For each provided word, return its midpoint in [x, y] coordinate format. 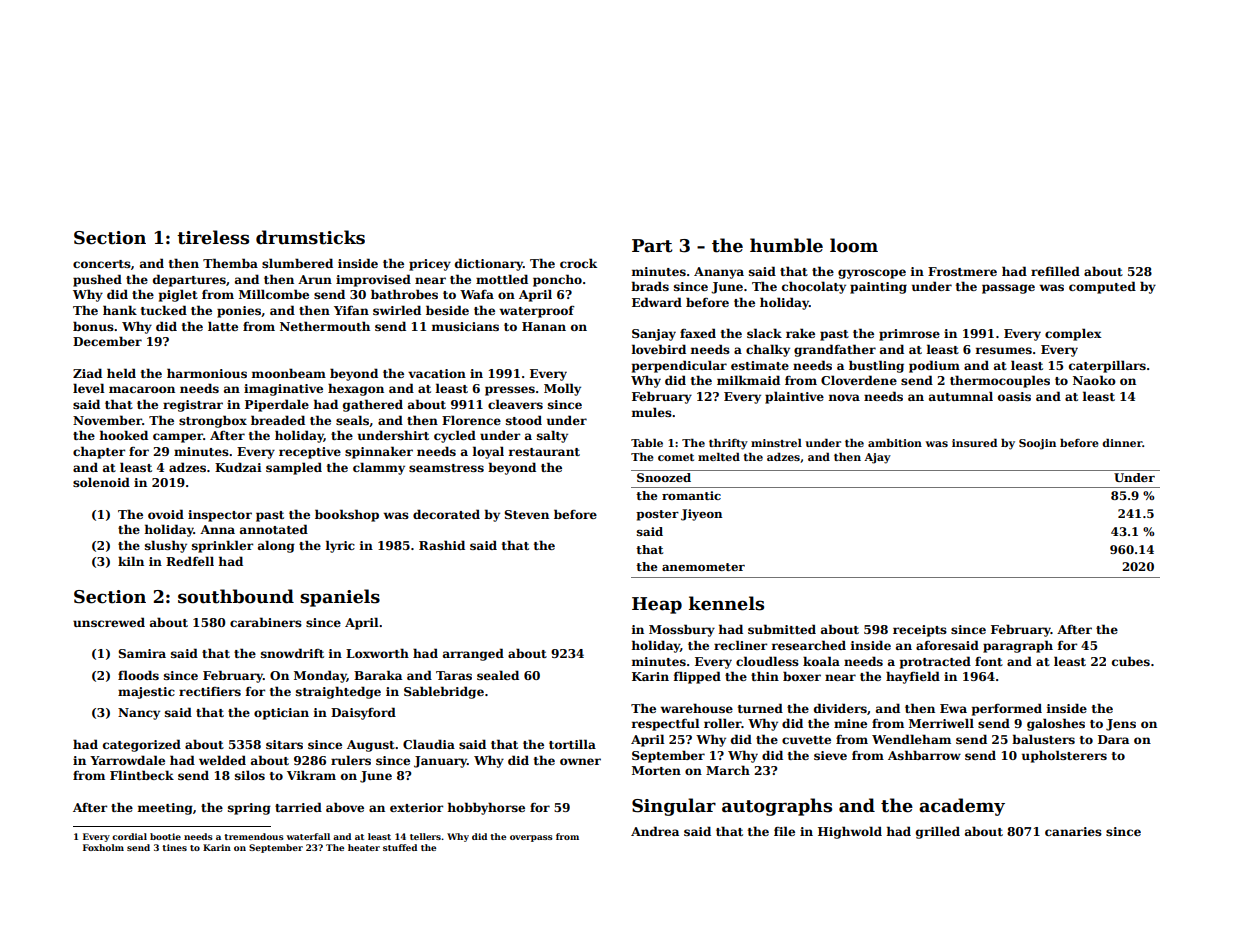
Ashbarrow [924, 755]
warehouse [696, 708]
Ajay [877, 458]
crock [578, 263]
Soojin [1037, 444]
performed [1007, 709]
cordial [129, 836]
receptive [310, 453]
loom [854, 245]
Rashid [442, 545]
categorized [142, 745]
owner [580, 761]
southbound [236, 596]
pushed [97, 280]
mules [652, 412]
